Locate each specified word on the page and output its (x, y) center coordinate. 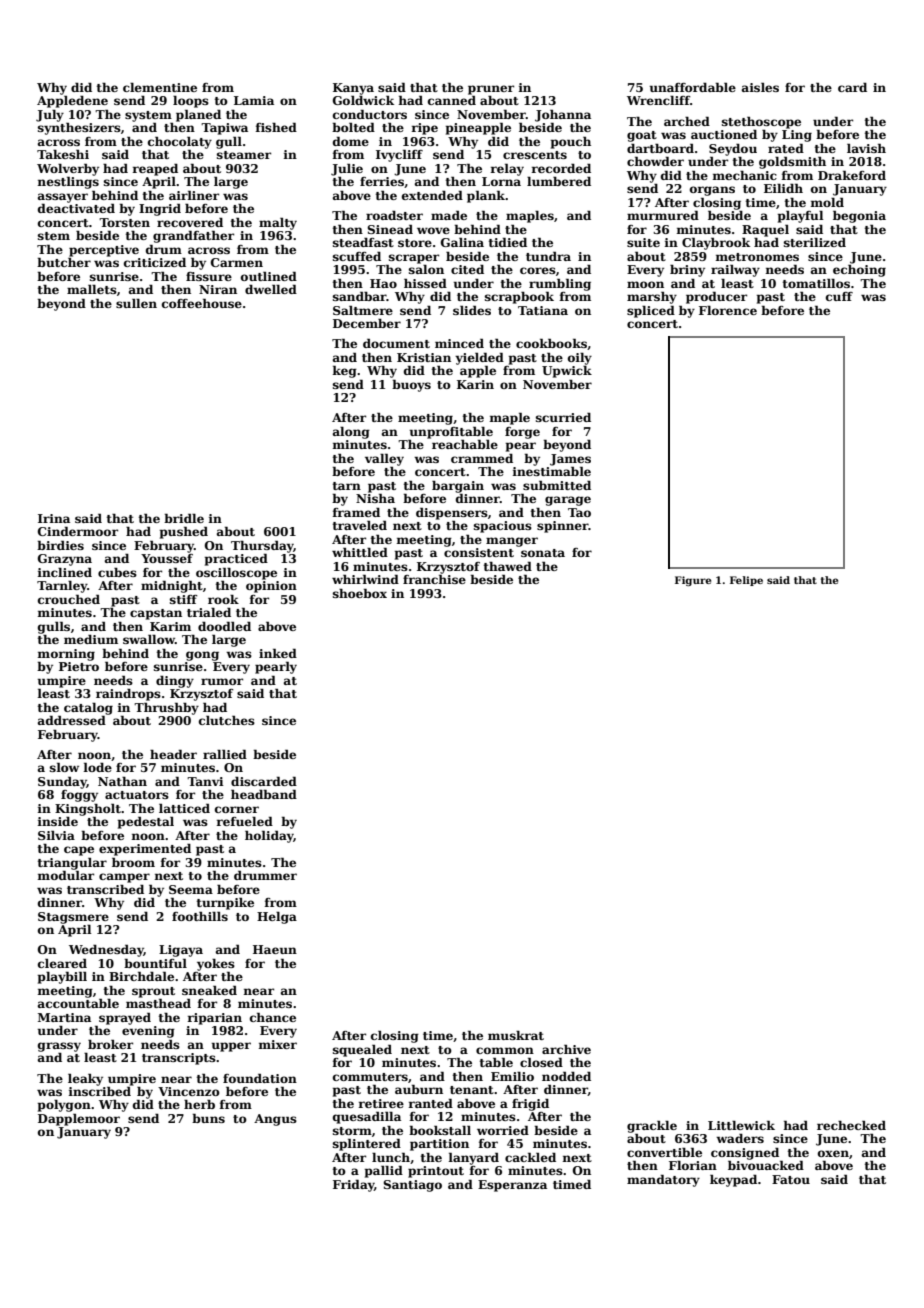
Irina (54, 518)
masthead (158, 1003)
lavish (866, 148)
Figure (693, 581)
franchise (434, 579)
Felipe (746, 581)
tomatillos (816, 283)
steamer (244, 155)
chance (273, 1017)
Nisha (375, 498)
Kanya (353, 89)
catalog (88, 709)
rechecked (851, 1125)
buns (208, 1118)
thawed (508, 566)
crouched (69, 599)
